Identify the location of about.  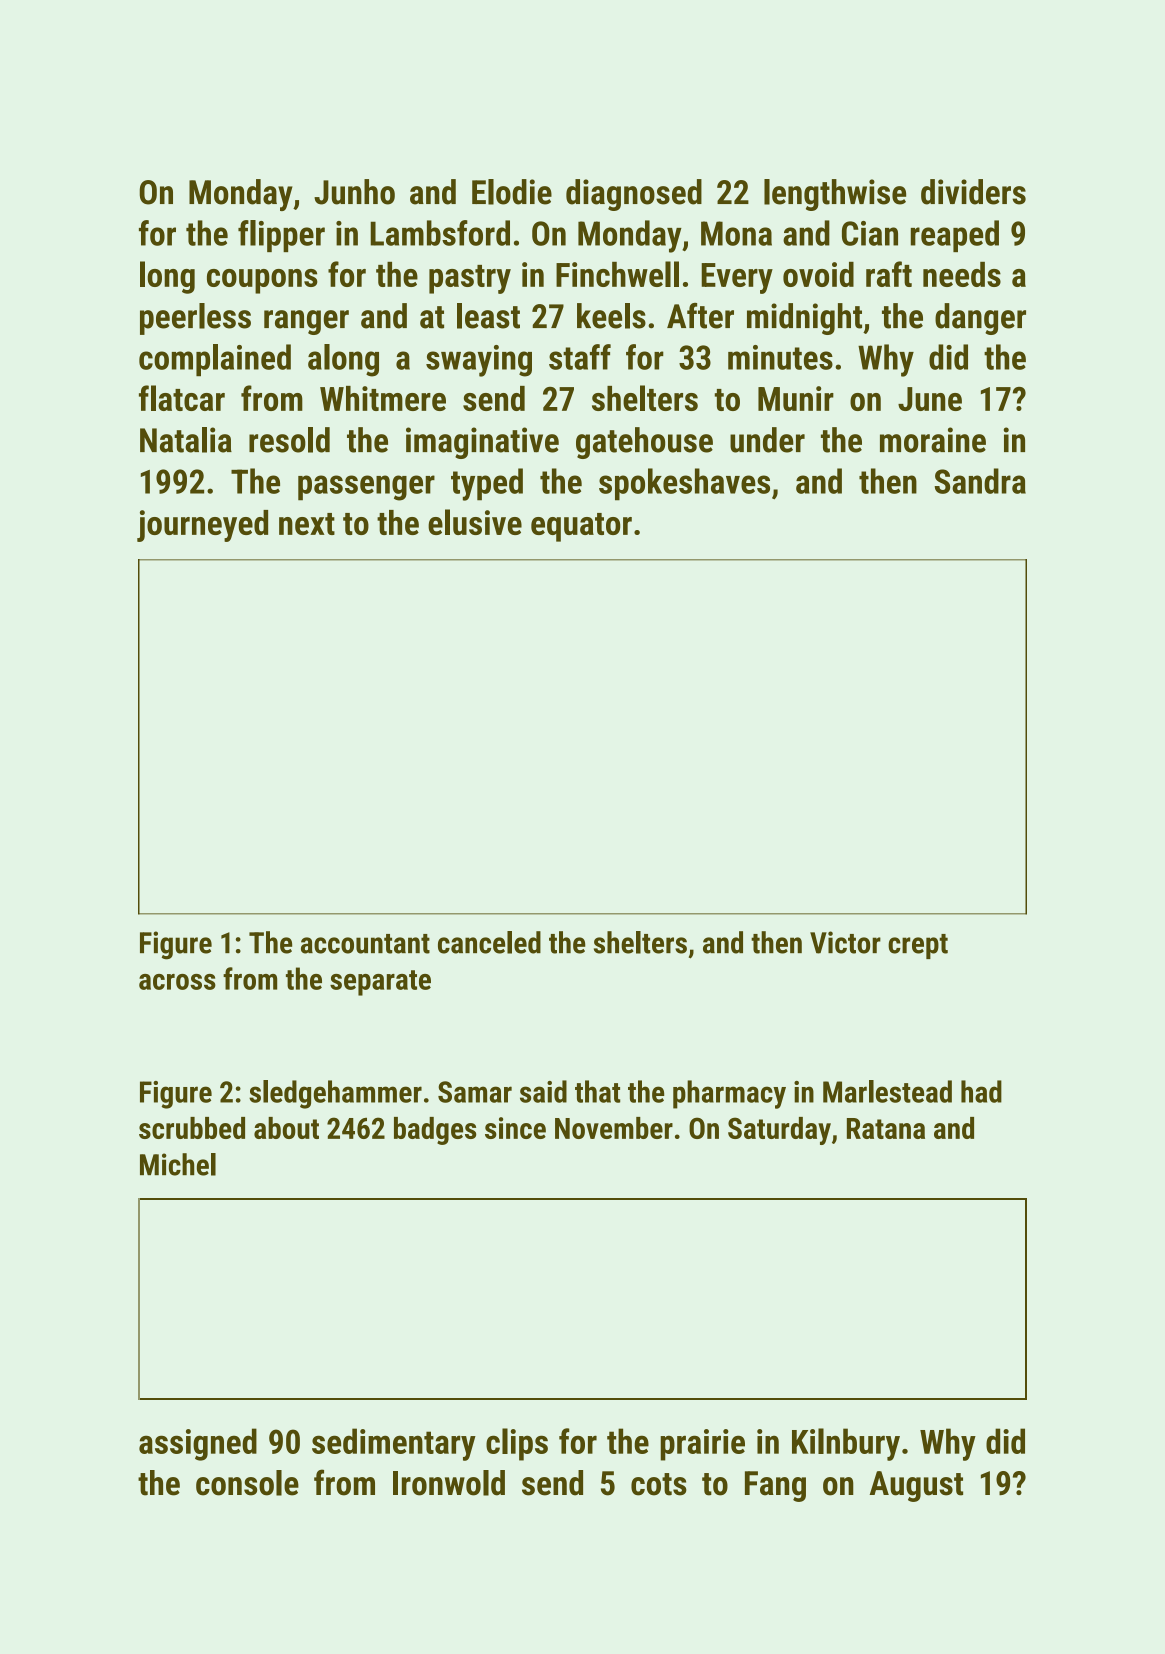
(286, 1128).
